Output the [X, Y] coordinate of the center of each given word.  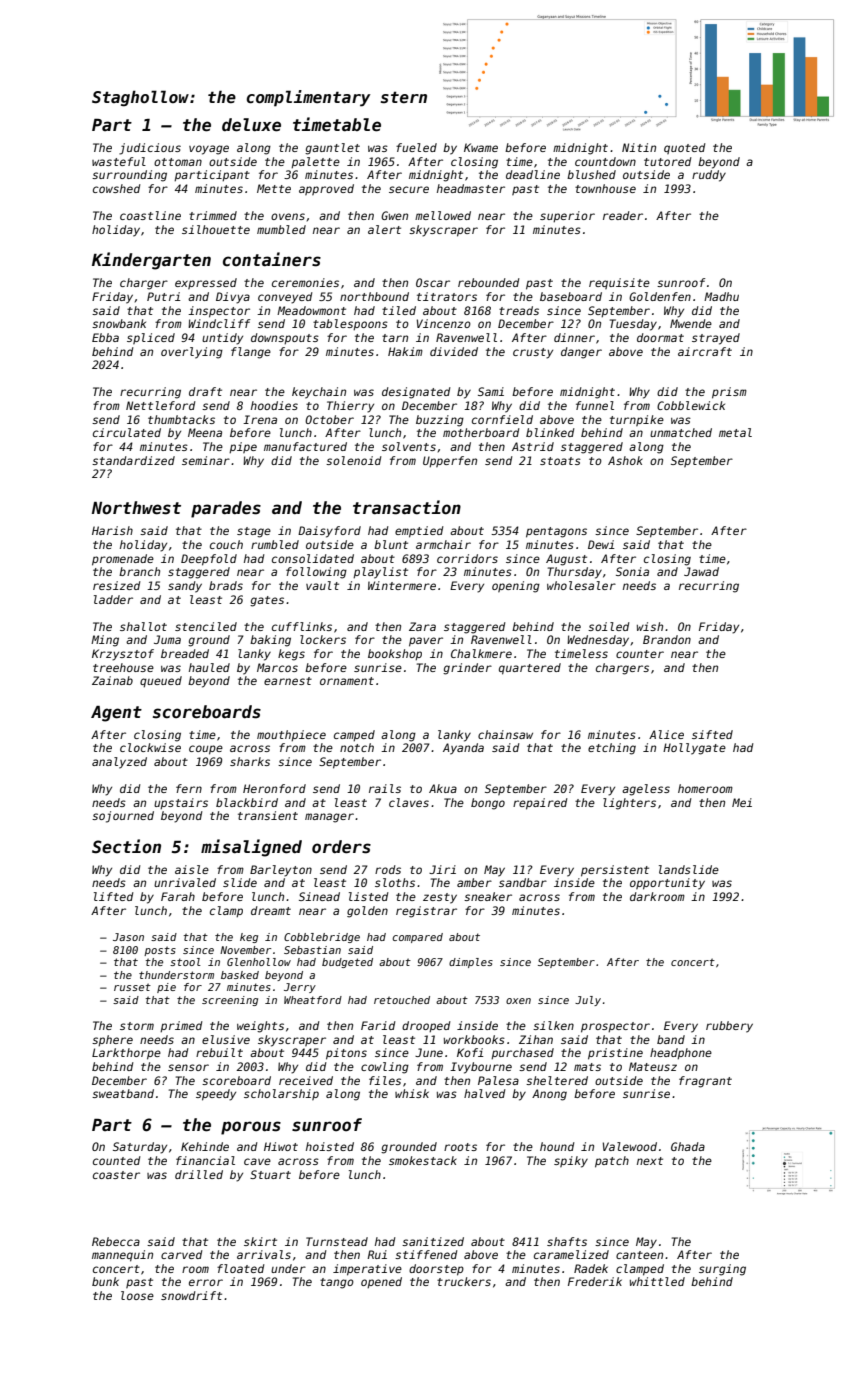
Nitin [639, 147]
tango [337, 1283]
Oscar [433, 282]
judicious [150, 149]
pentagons [556, 532]
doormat [660, 337]
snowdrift [191, 1295]
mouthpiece [291, 735]
